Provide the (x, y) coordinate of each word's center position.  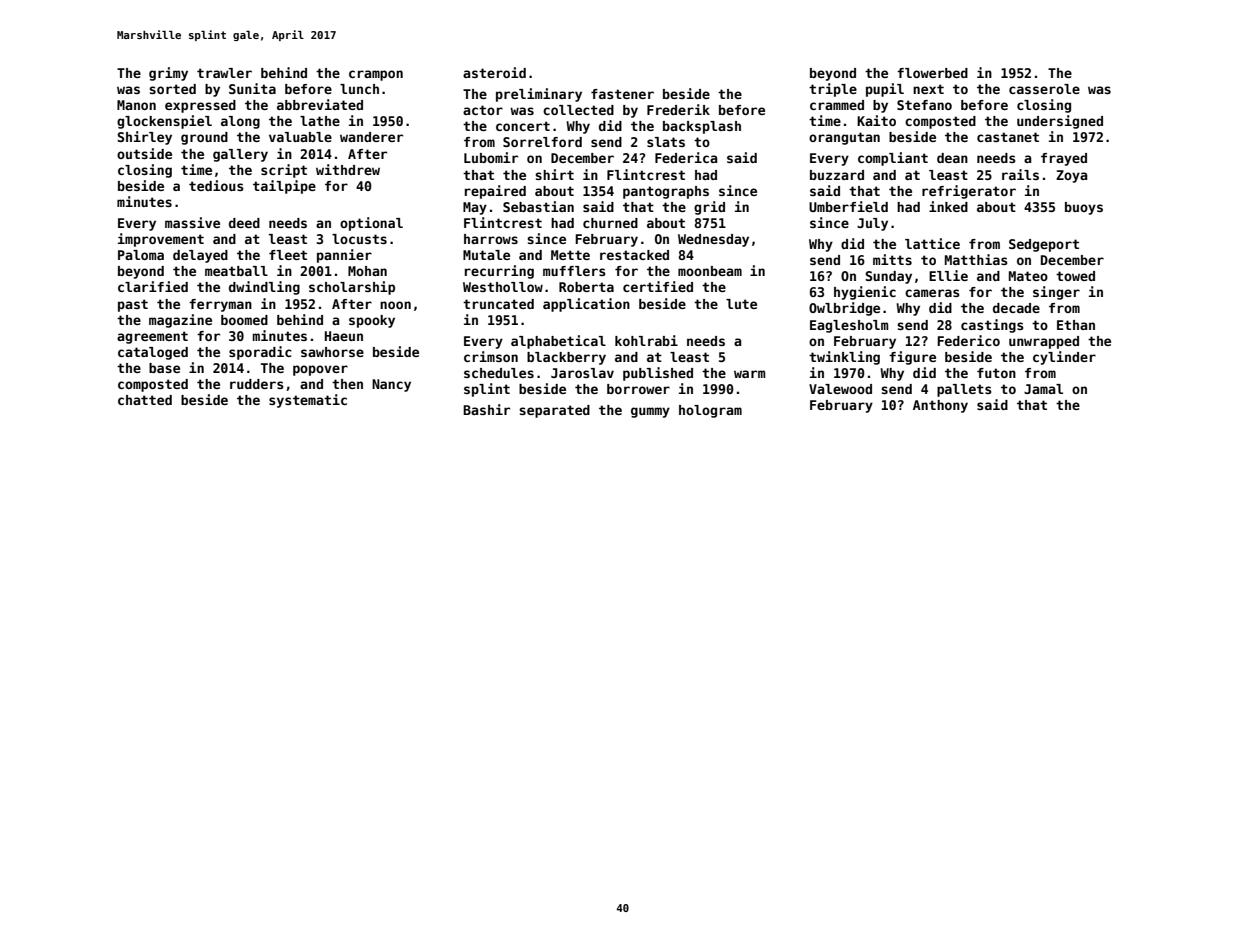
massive (192, 222)
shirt (554, 174)
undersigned (1060, 122)
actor (483, 110)
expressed (200, 106)
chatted (145, 400)
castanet (1008, 137)
